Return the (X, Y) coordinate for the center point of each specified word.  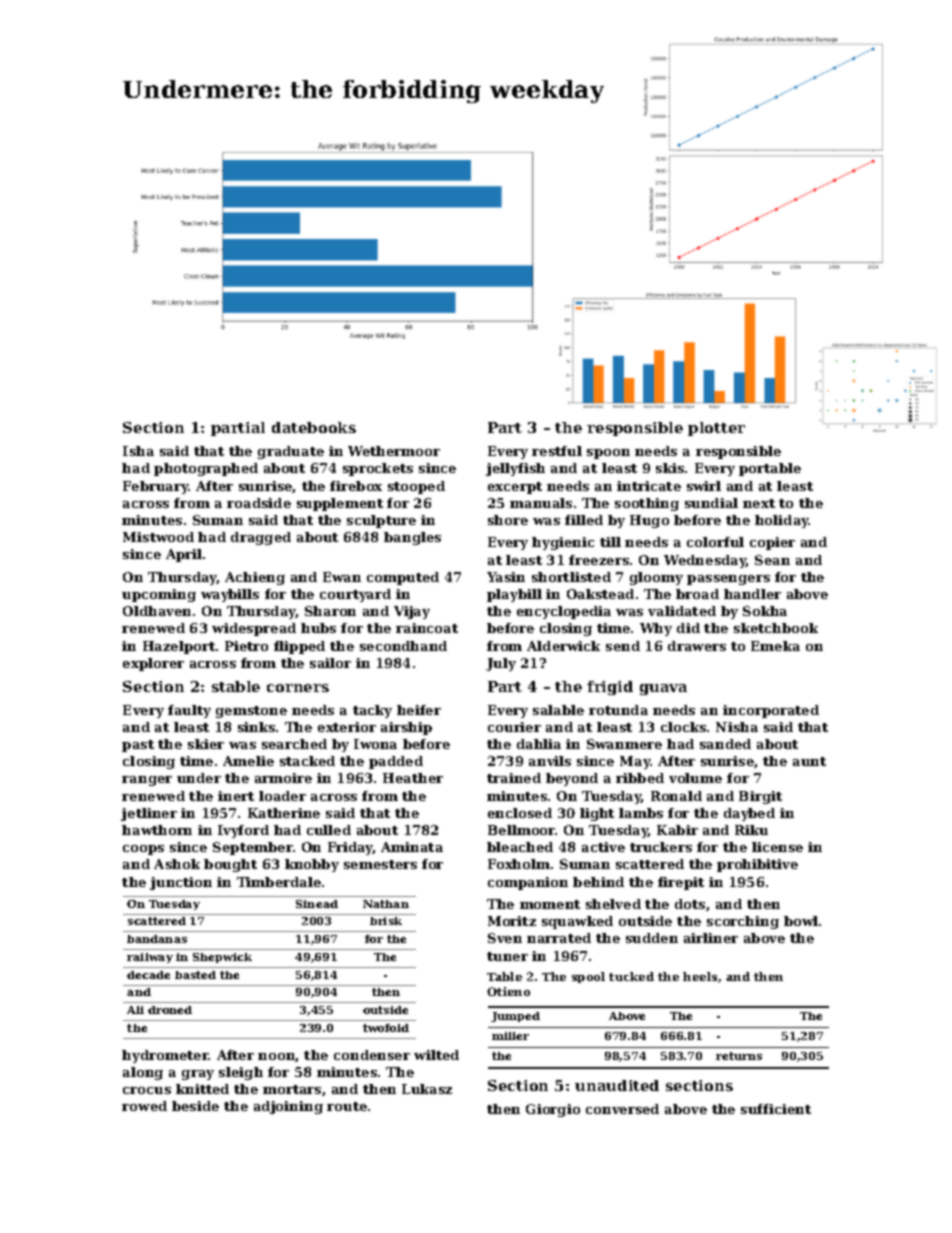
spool (588, 977)
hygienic (563, 543)
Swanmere (624, 744)
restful (557, 451)
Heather (413, 778)
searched (294, 744)
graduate (291, 452)
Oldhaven (157, 611)
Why (656, 629)
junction (181, 883)
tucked (631, 976)
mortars (292, 1089)
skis (670, 468)
